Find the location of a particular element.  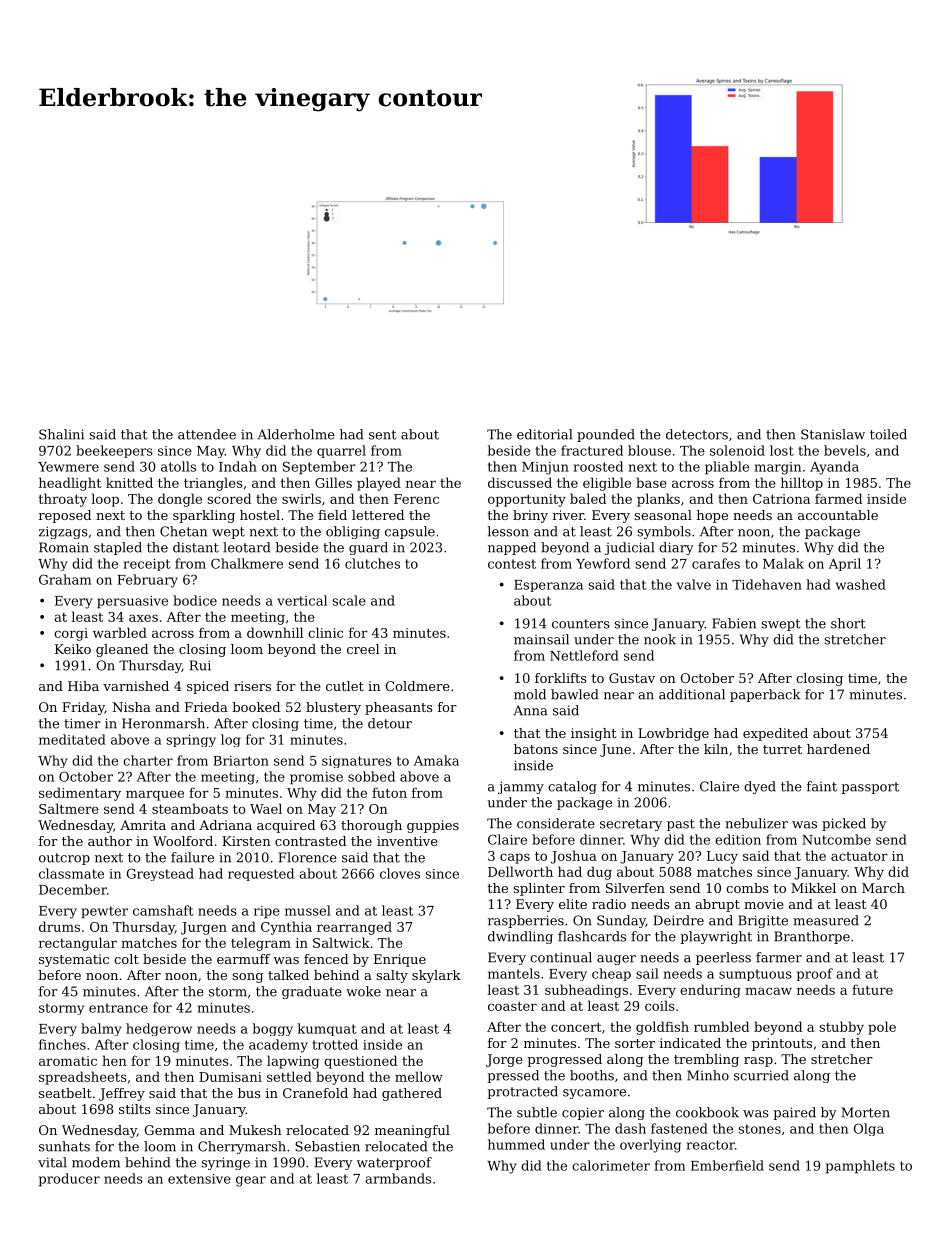

Briarton is located at coordinates (241, 761).
